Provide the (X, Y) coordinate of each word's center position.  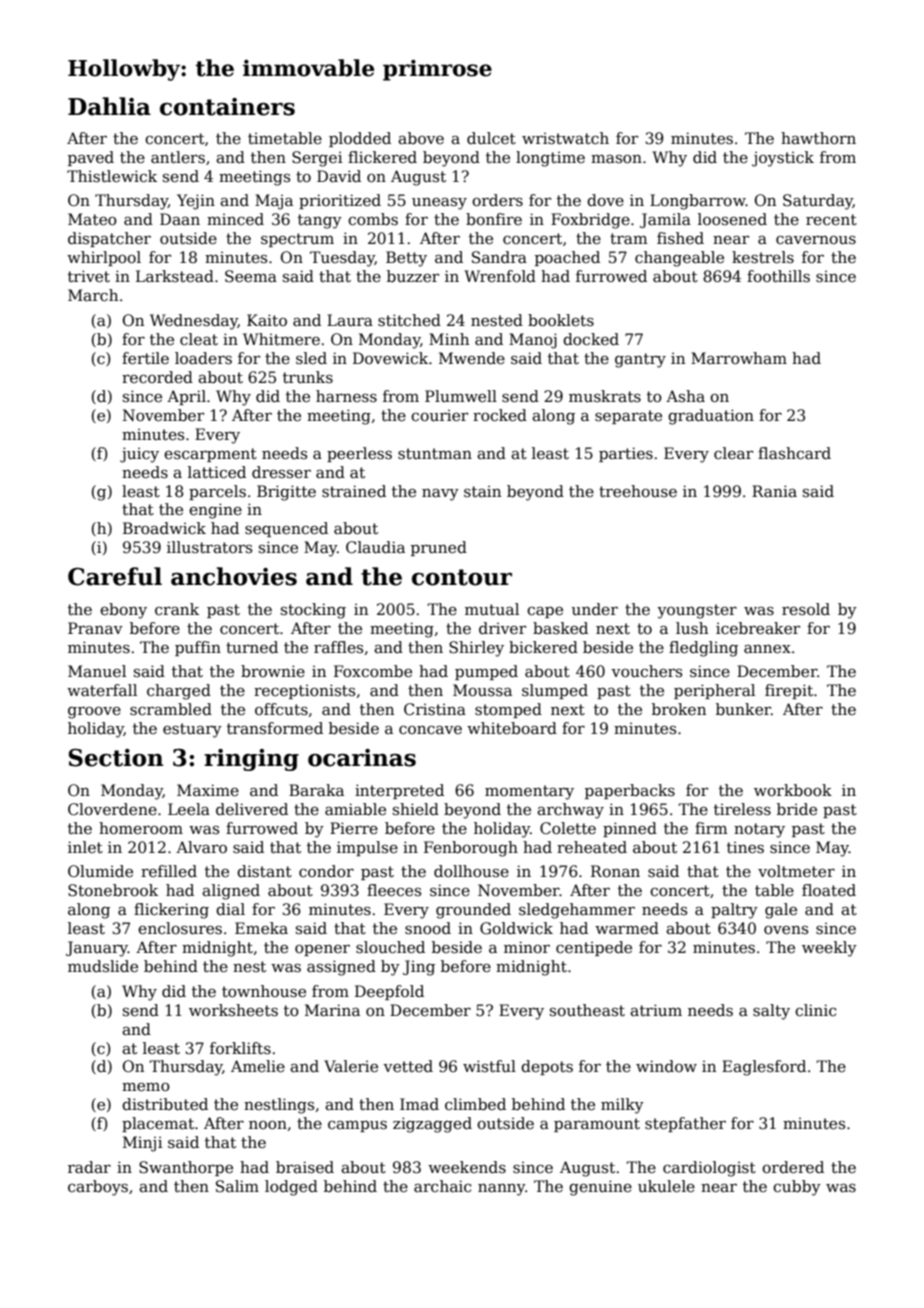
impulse (367, 848)
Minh (449, 339)
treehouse (638, 491)
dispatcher (109, 239)
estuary (192, 730)
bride (797, 809)
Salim (237, 1186)
